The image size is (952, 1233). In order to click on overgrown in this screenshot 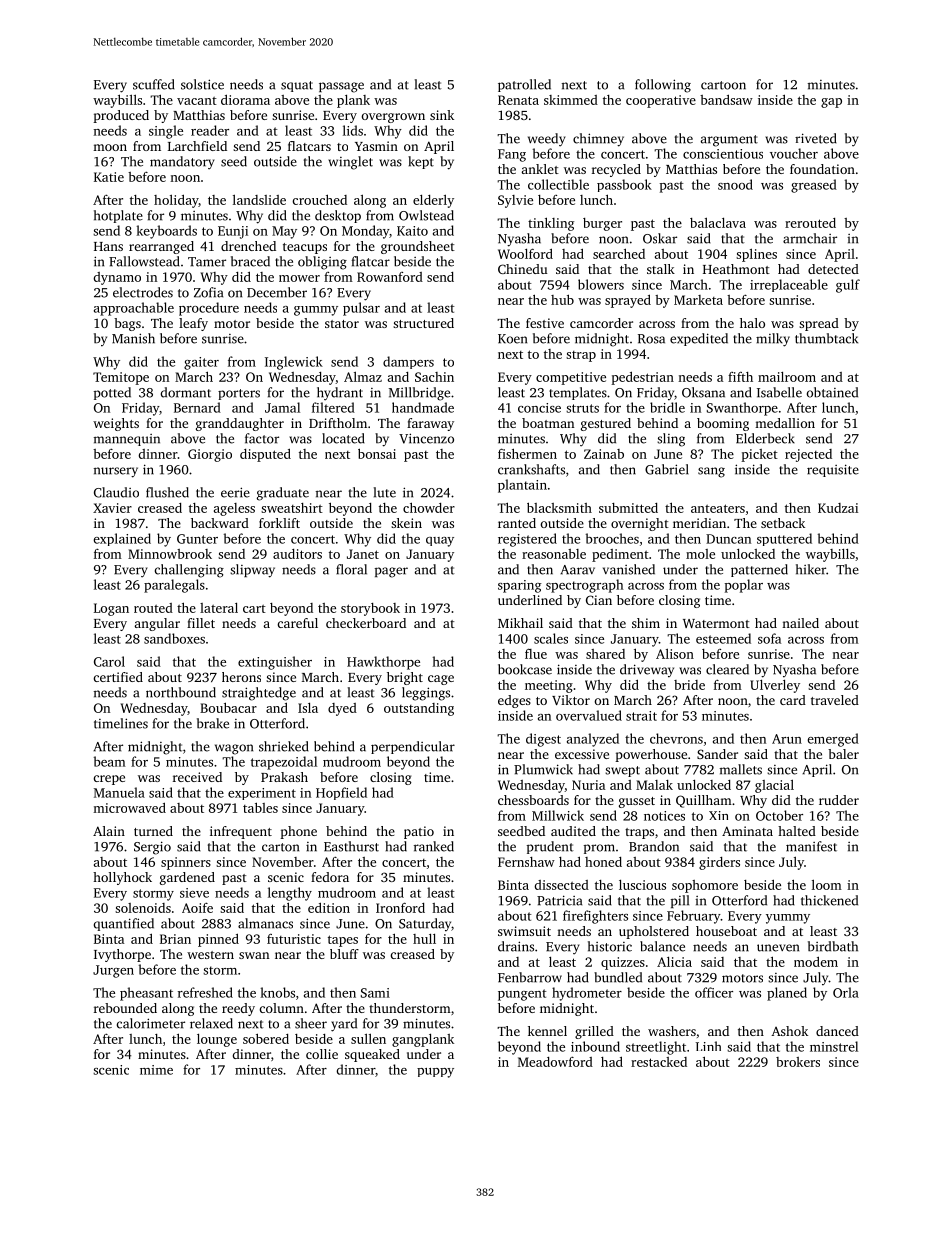, I will do `click(393, 118)`.
